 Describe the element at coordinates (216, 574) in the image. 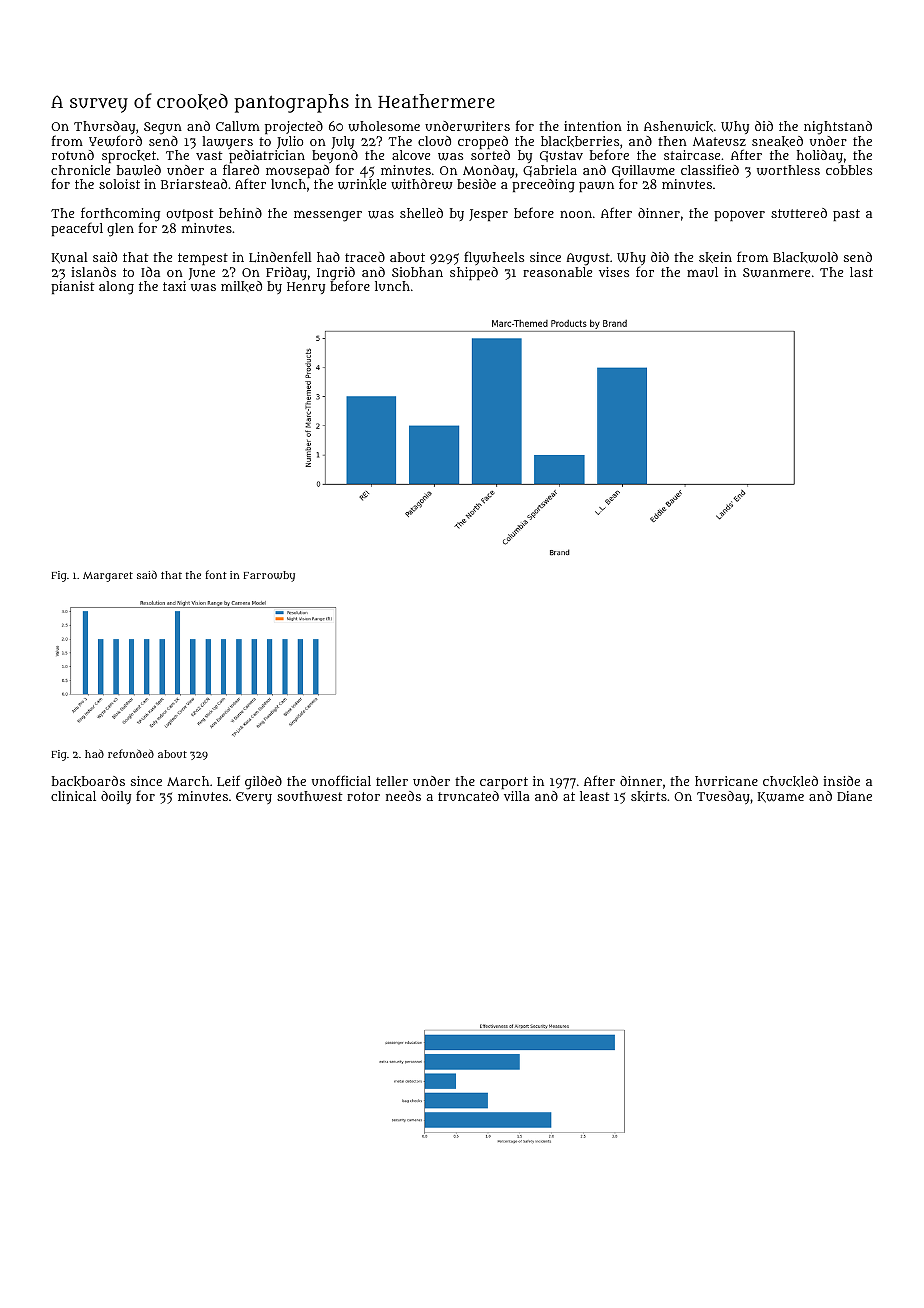

I see `font` at that location.
